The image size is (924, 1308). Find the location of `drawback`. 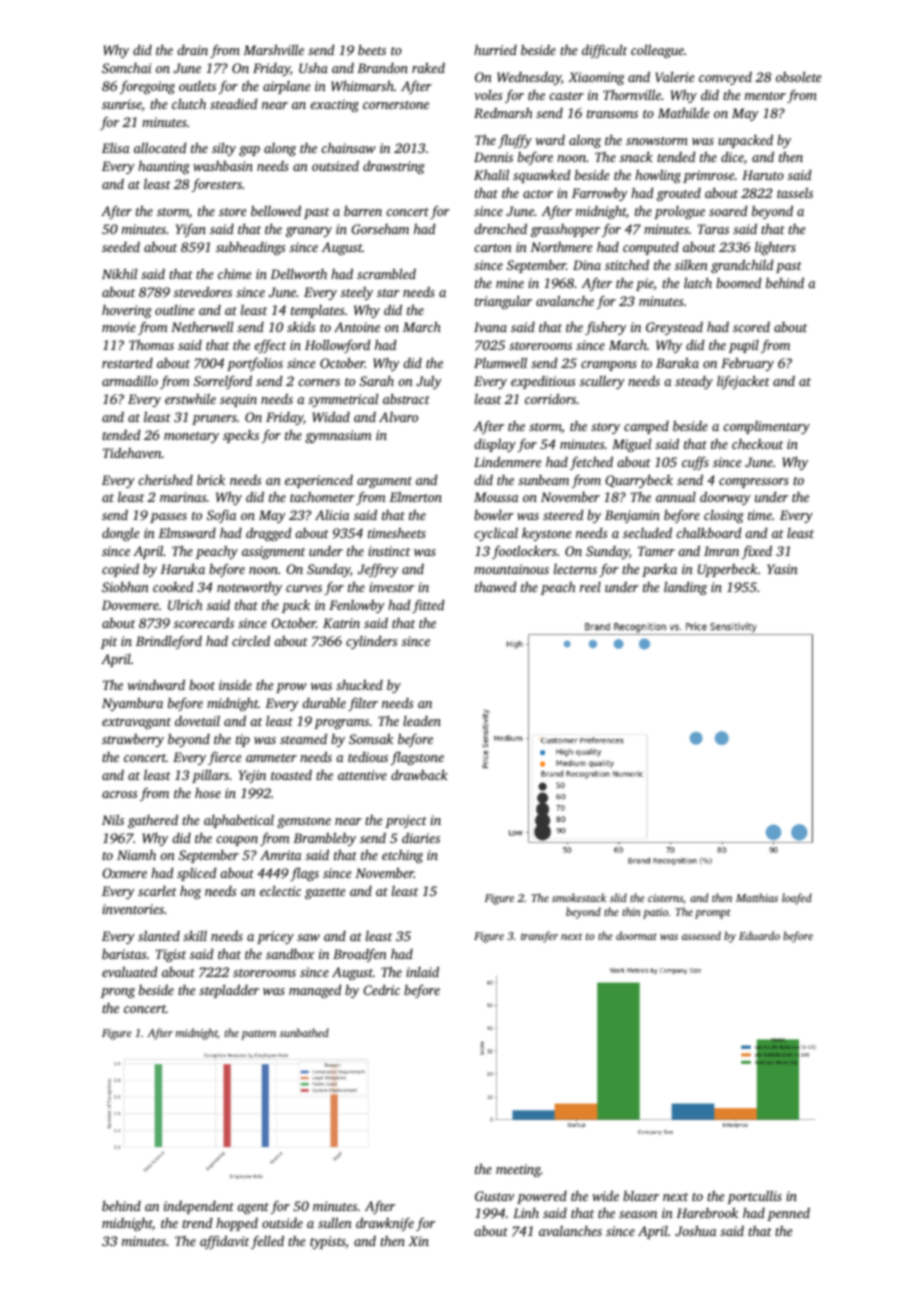

drawback is located at coordinates (419, 775).
